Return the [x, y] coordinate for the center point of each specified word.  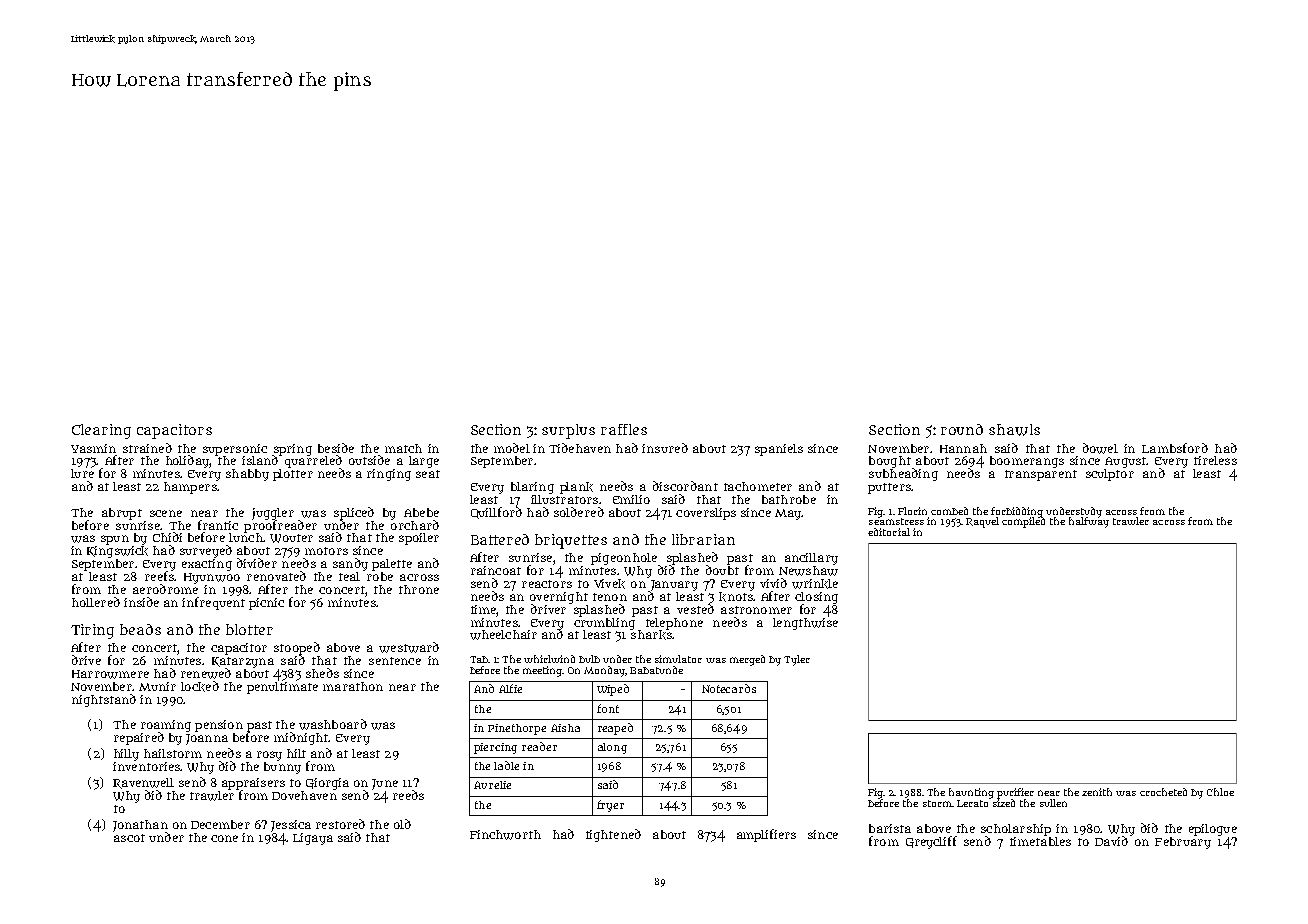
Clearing [101, 431]
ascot [129, 838]
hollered [96, 602]
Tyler [797, 660]
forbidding [1017, 512]
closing [816, 598]
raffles [624, 429]
